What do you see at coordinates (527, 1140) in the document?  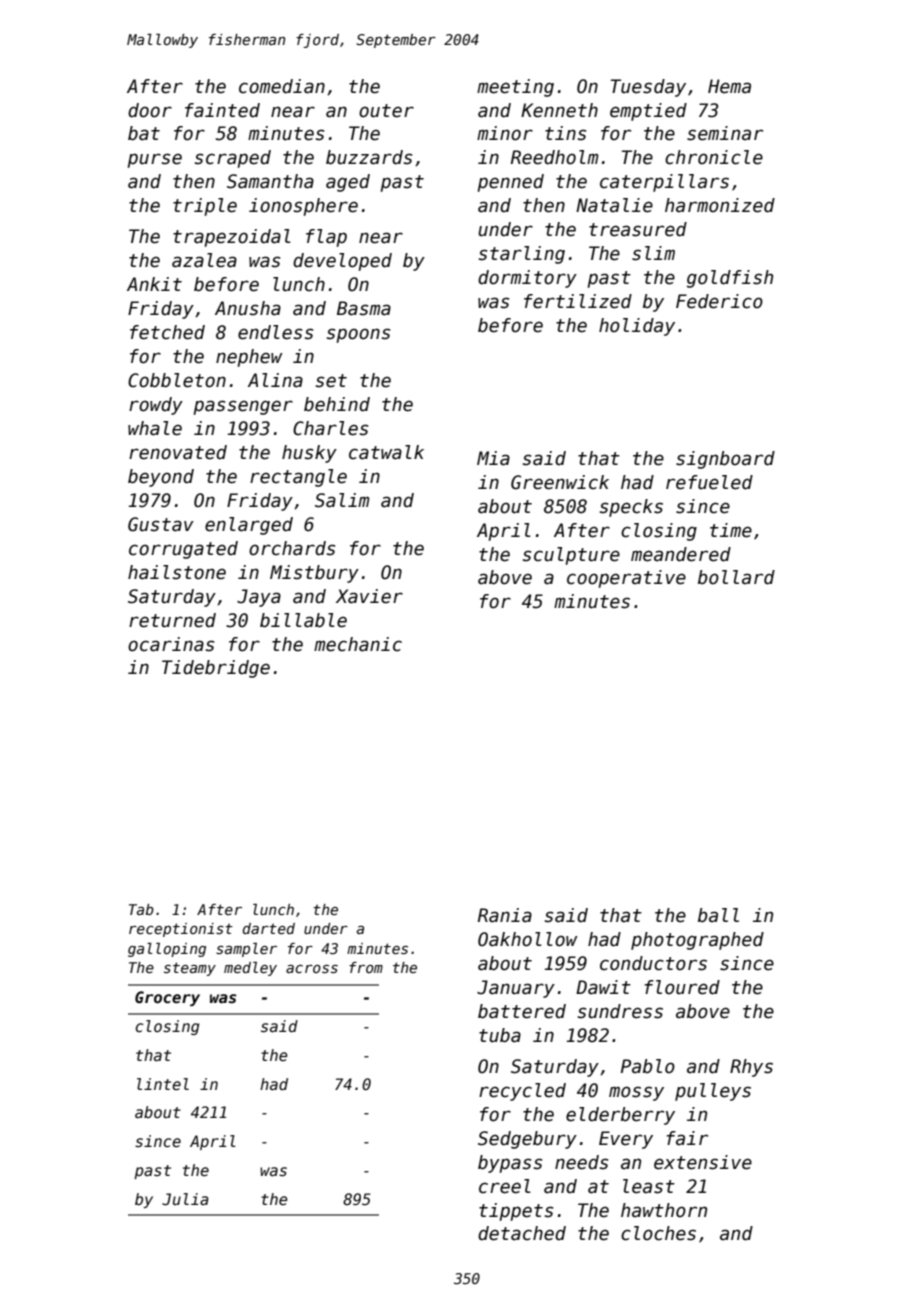 I see `Sedgebury` at bounding box center [527, 1140].
